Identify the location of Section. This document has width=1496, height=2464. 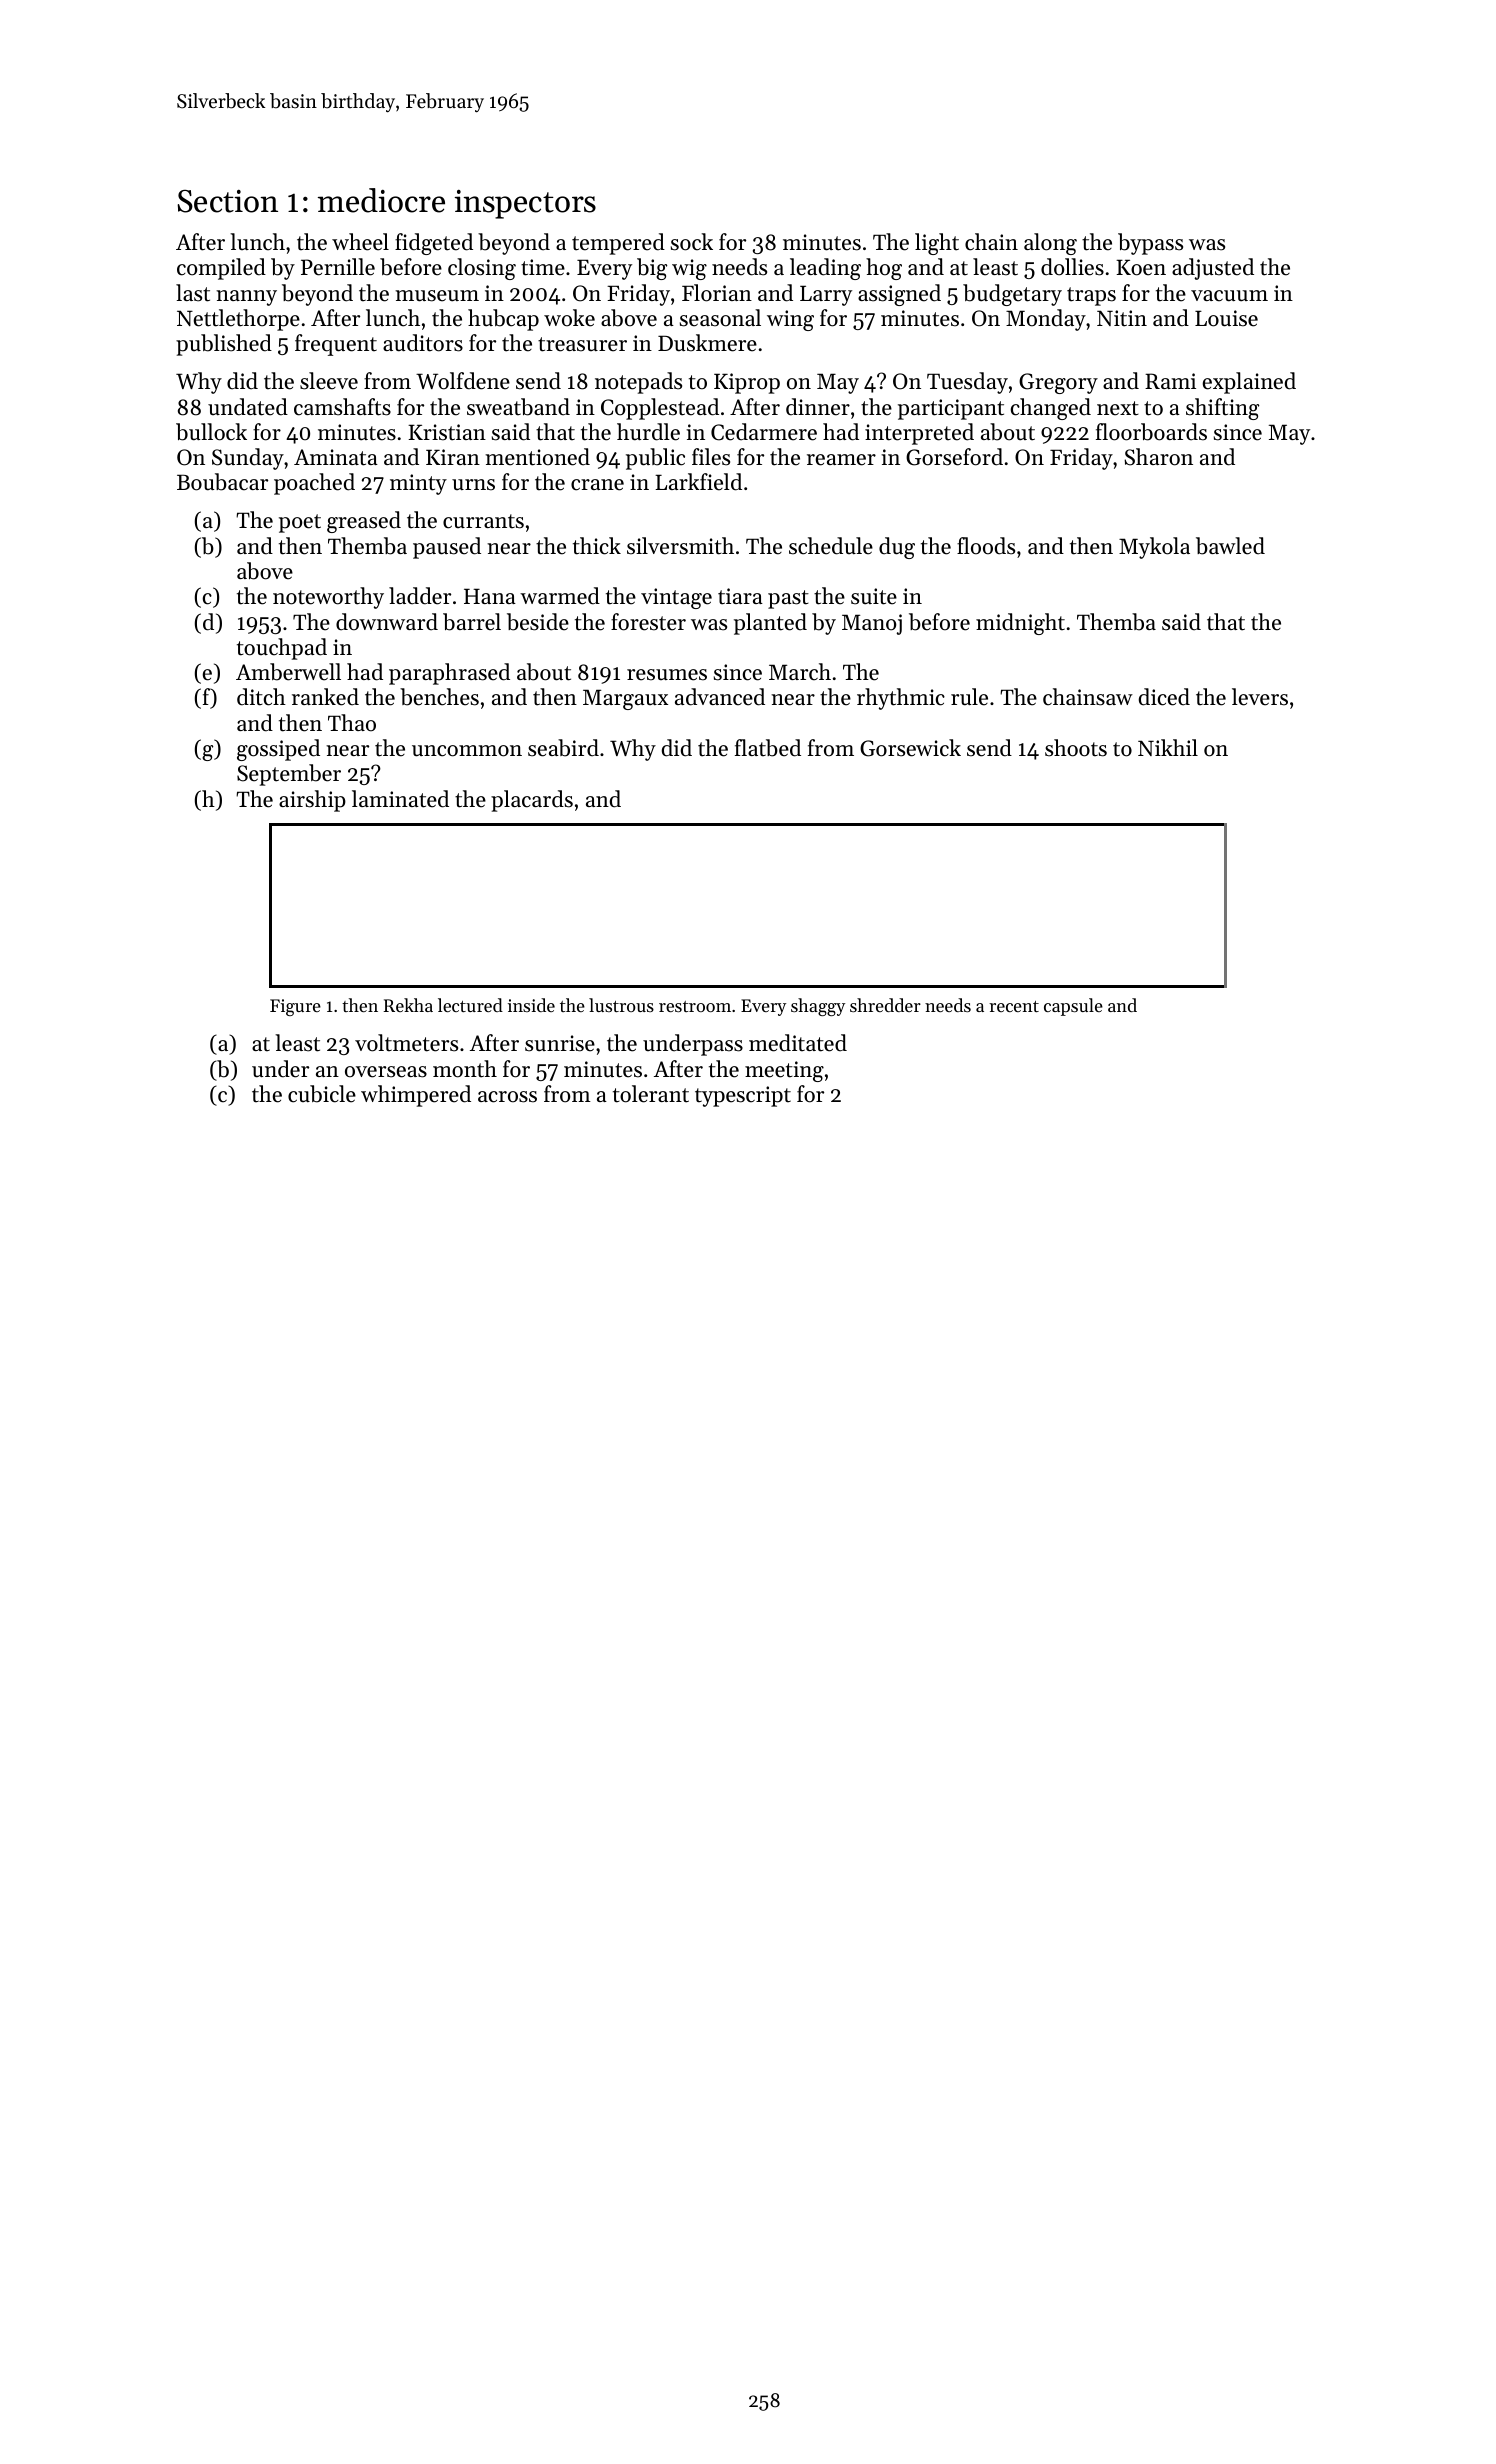
(227, 201).
